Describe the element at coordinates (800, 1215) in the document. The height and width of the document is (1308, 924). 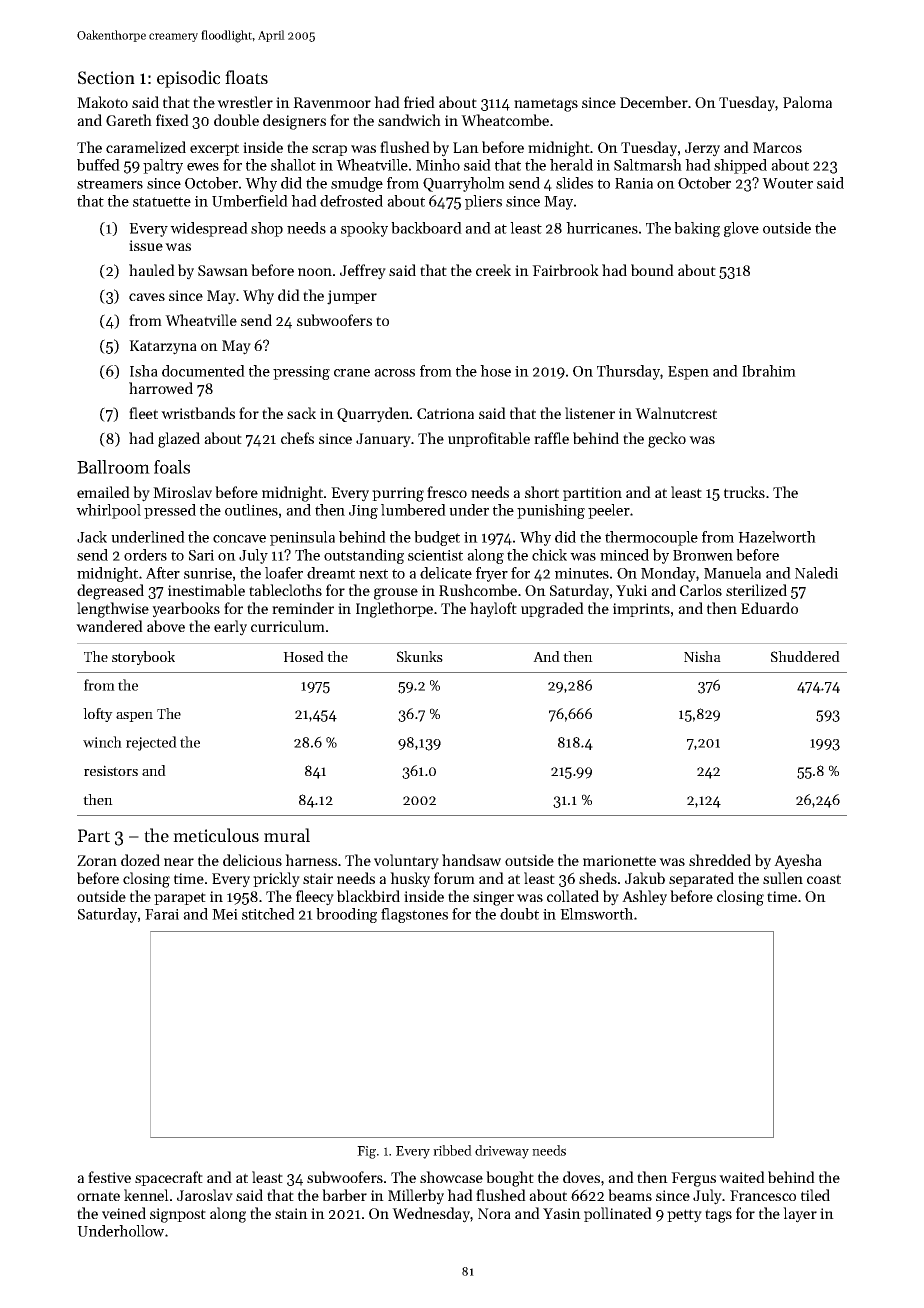
I see `layer` at that location.
